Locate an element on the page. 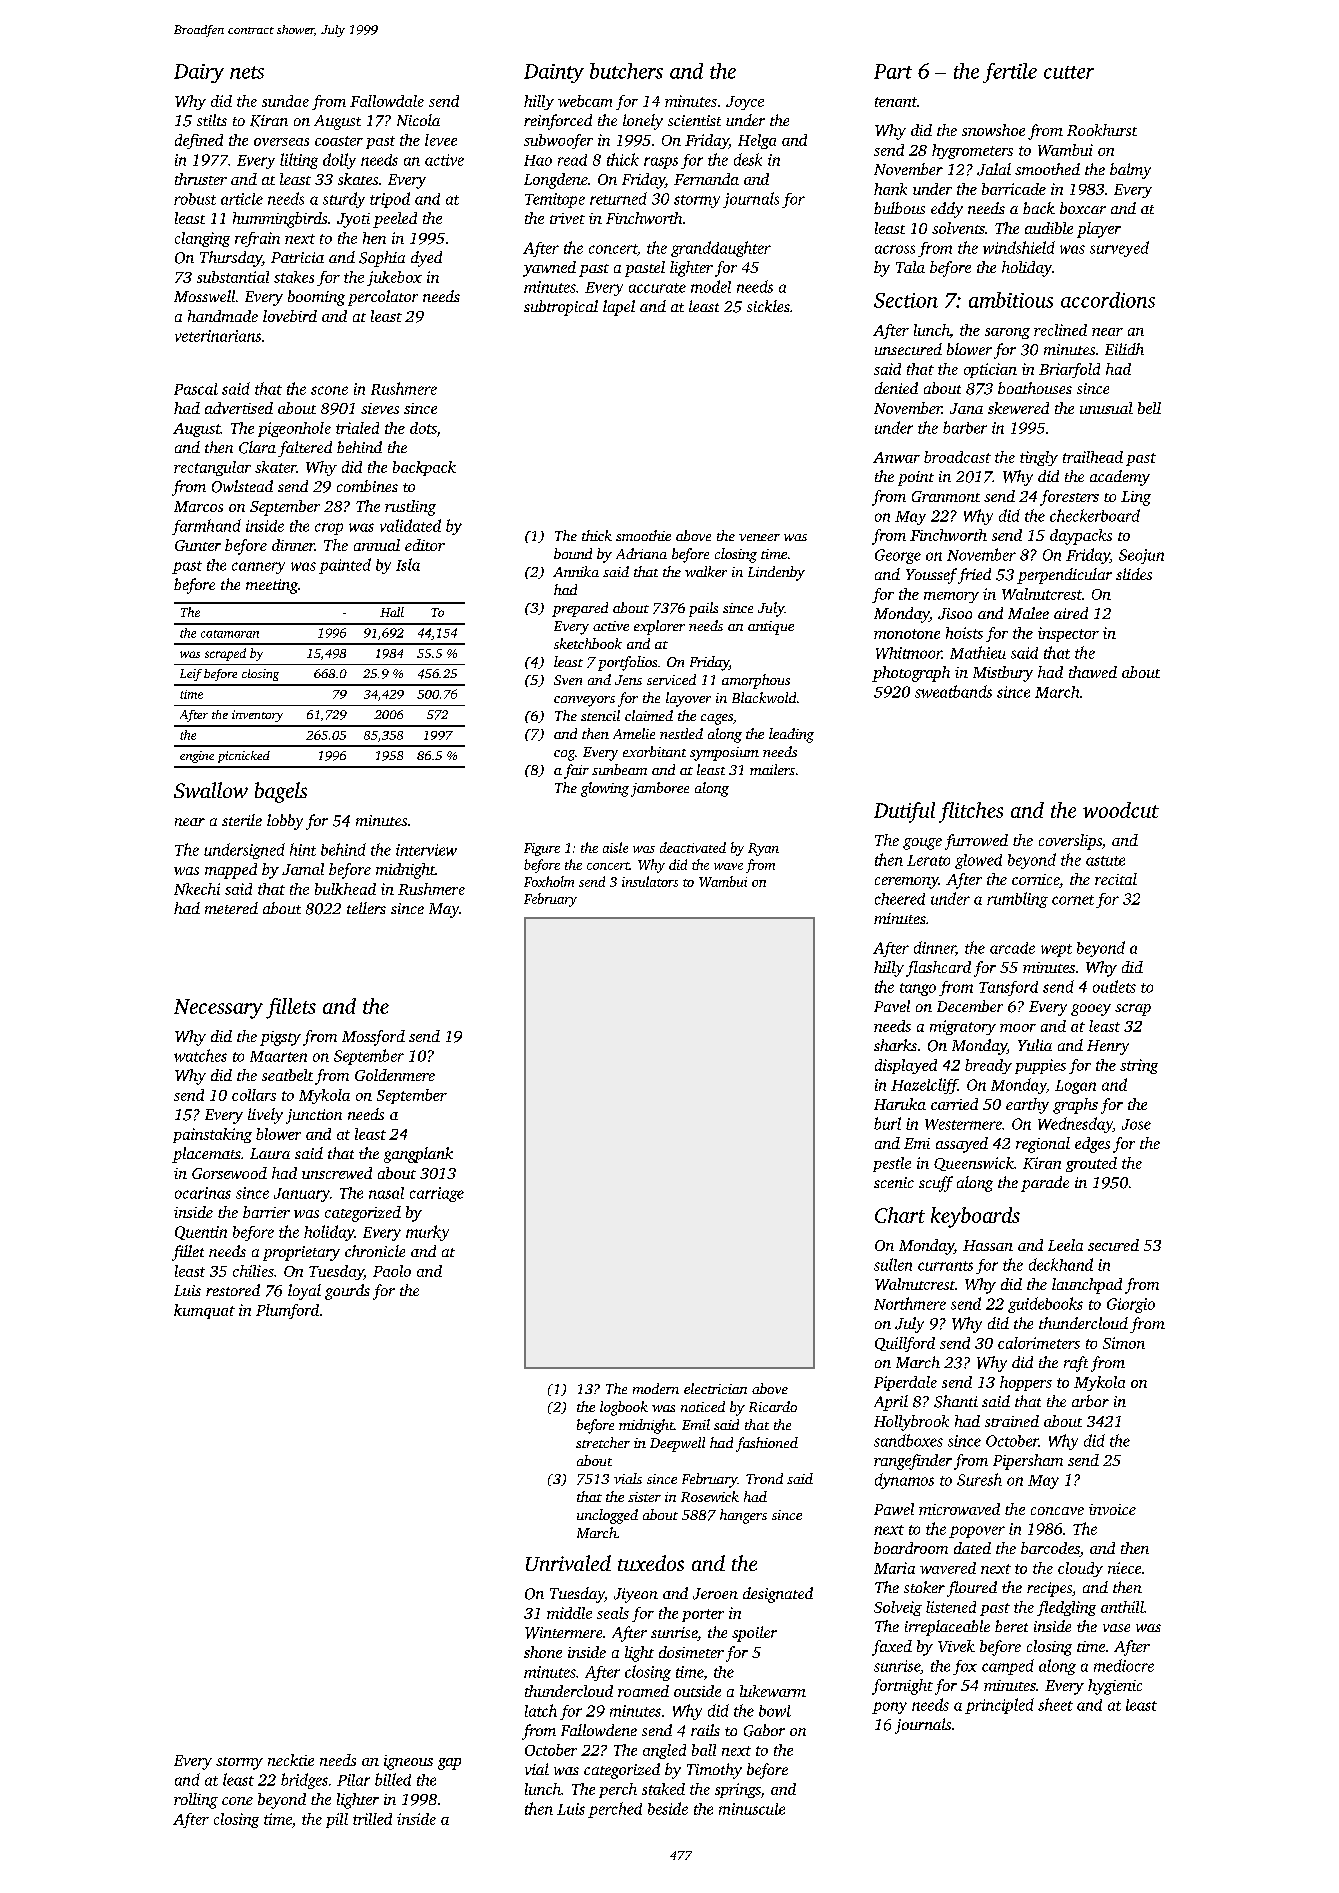  gourds is located at coordinates (347, 1292).
